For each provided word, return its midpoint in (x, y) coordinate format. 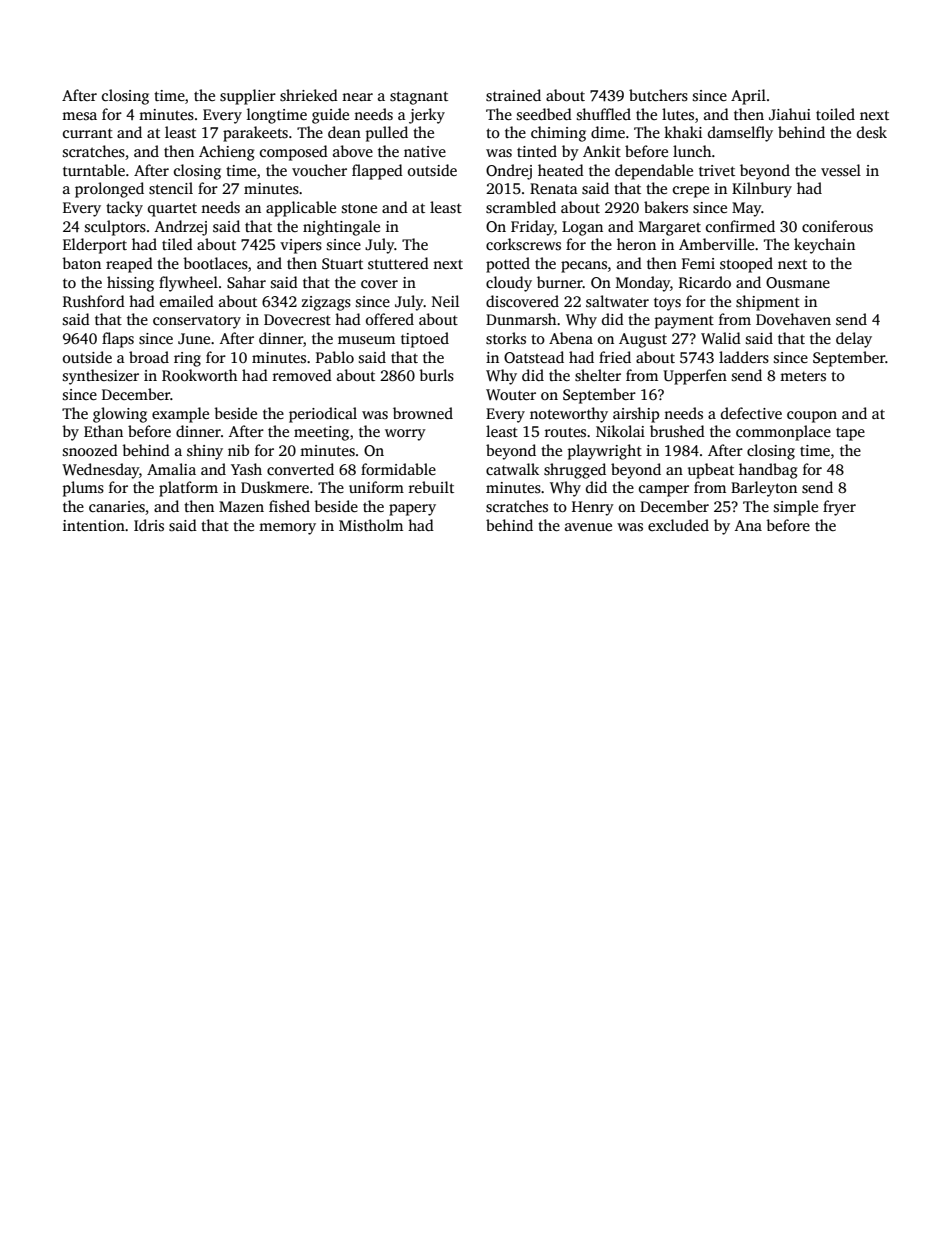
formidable (398, 469)
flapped (377, 172)
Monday (643, 284)
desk (872, 132)
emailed (187, 301)
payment (684, 322)
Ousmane (798, 283)
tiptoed (425, 340)
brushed (677, 431)
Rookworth (199, 375)
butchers (658, 95)
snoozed (90, 450)
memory (287, 529)
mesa (79, 116)
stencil (171, 188)
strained (513, 95)
